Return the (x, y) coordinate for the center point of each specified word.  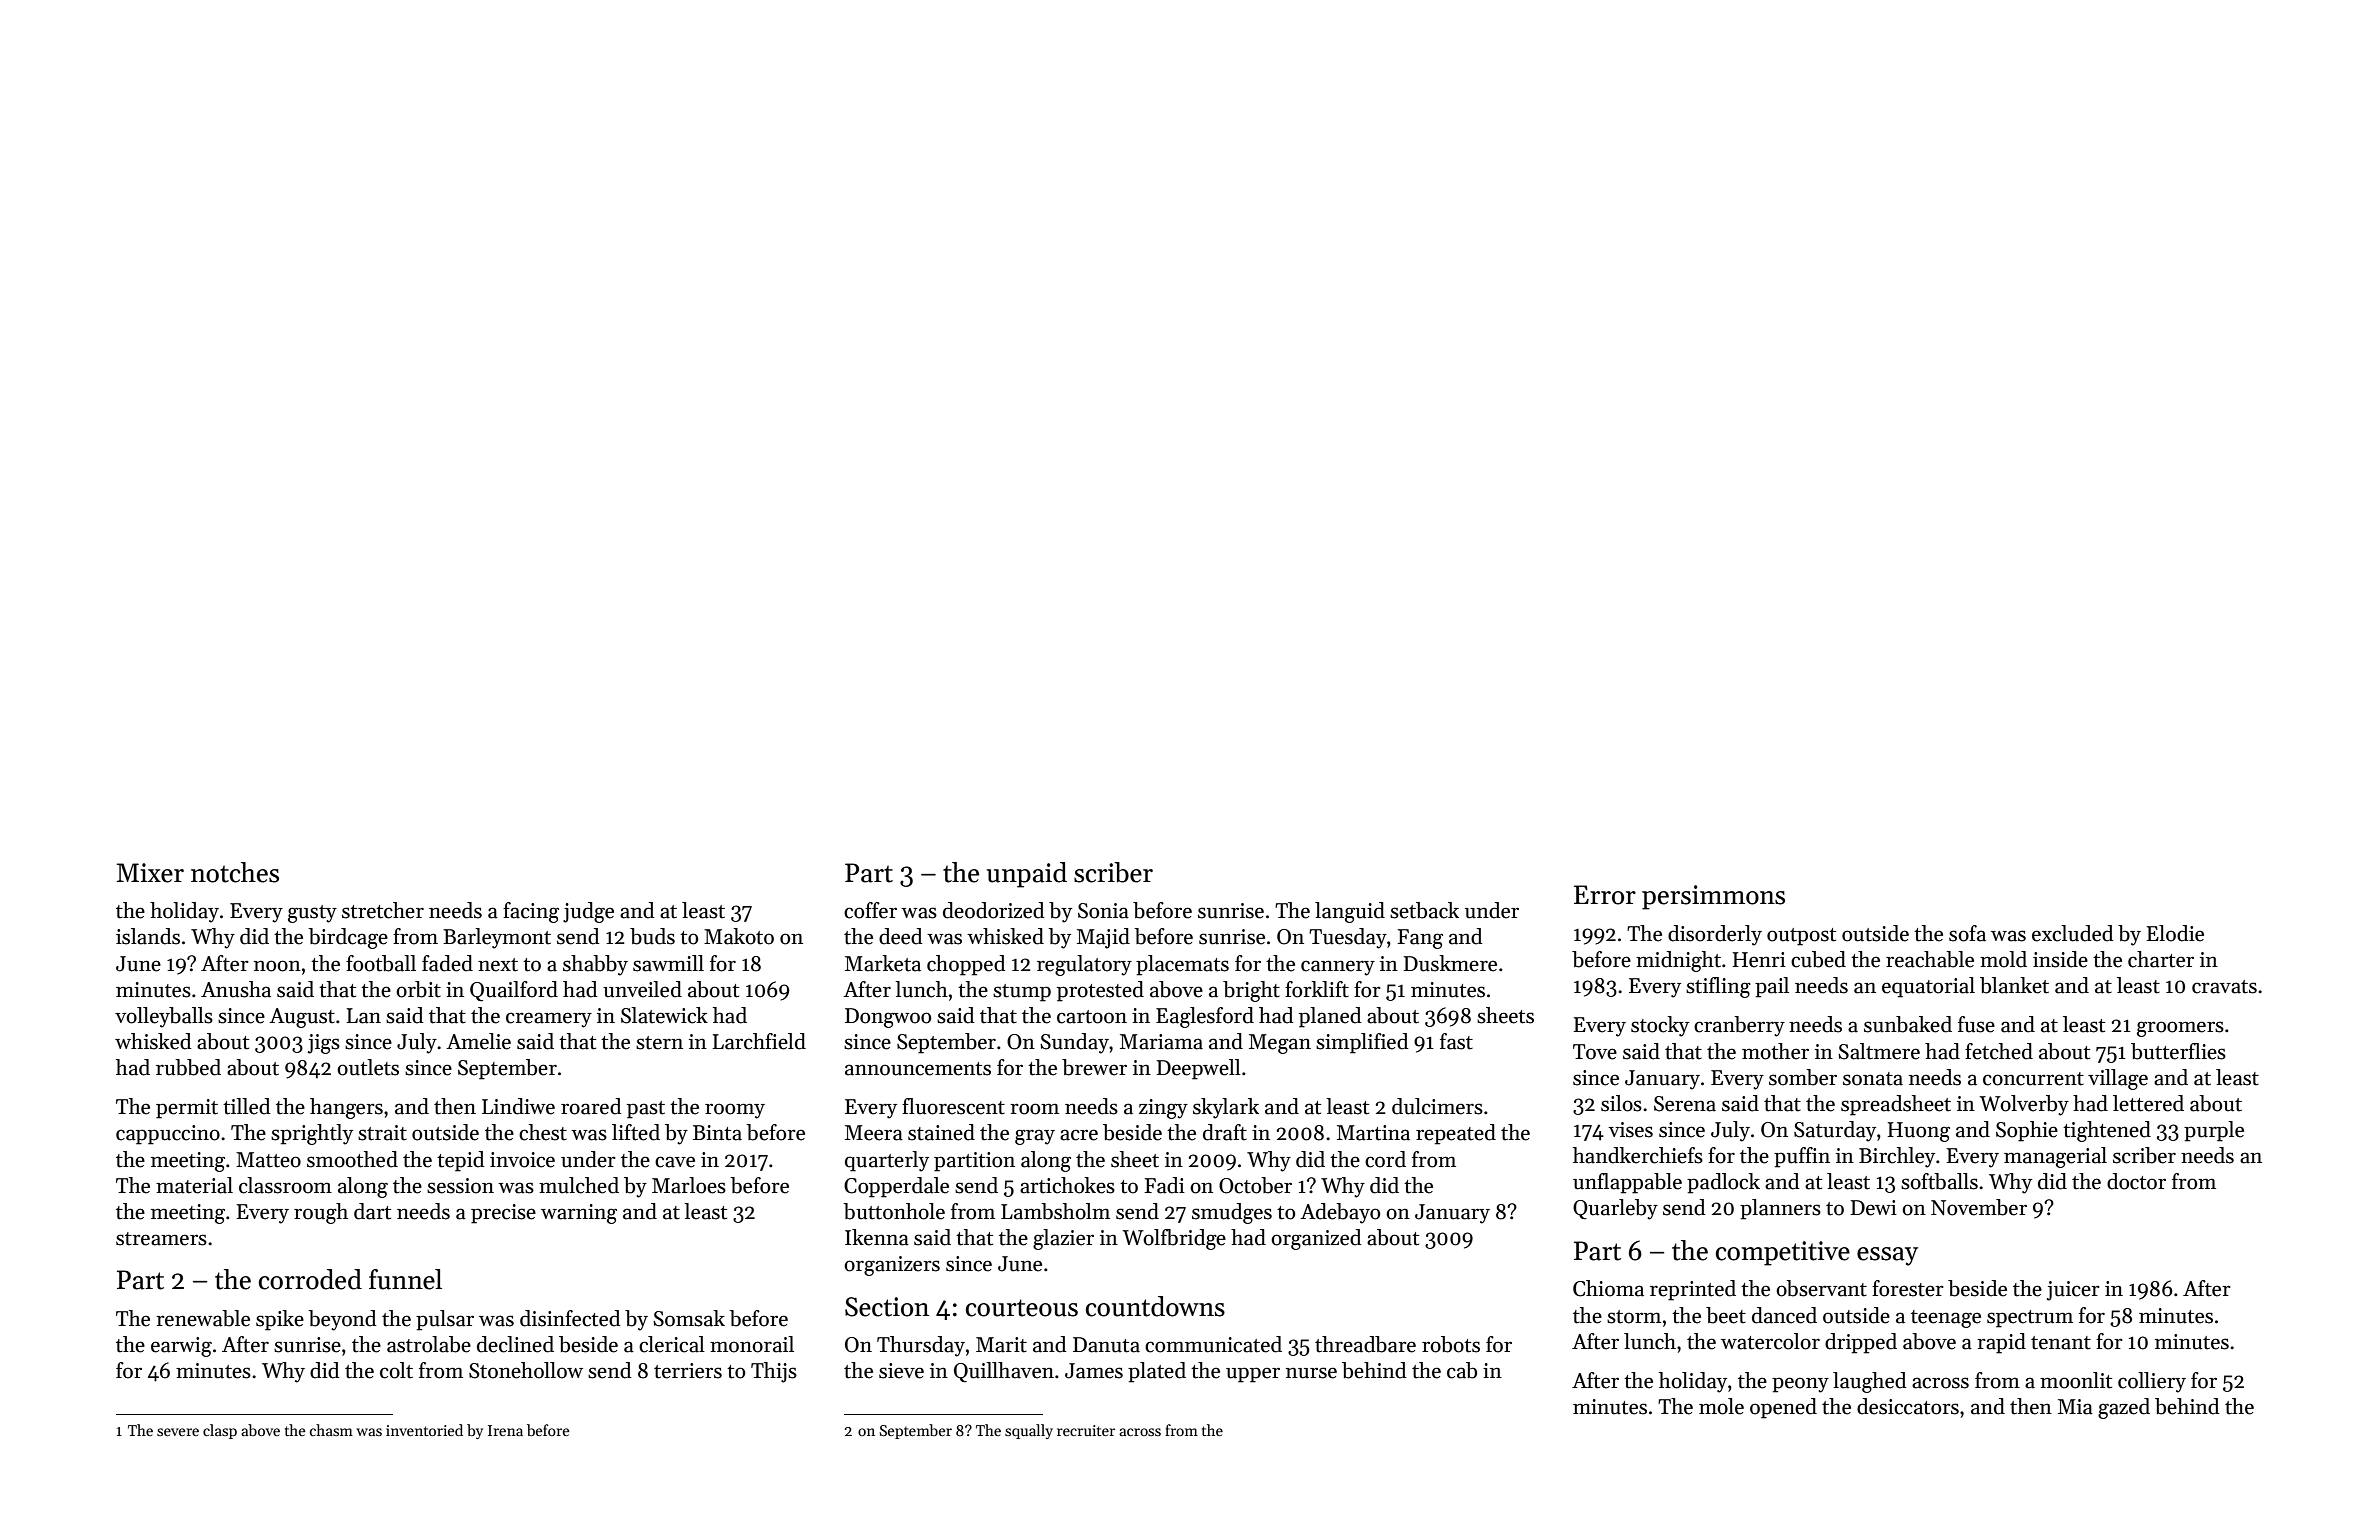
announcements (918, 1069)
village (2118, 1079)
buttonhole (894, 1211)
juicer (2073, 1291)
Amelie (478, 1041)
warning (579, 1214)
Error (1605, 895)
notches (235, 872)
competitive (1783, 1253)
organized (1316, 1239)
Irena (505, 1430)
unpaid (1027, 875)
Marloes (689, 1185)
